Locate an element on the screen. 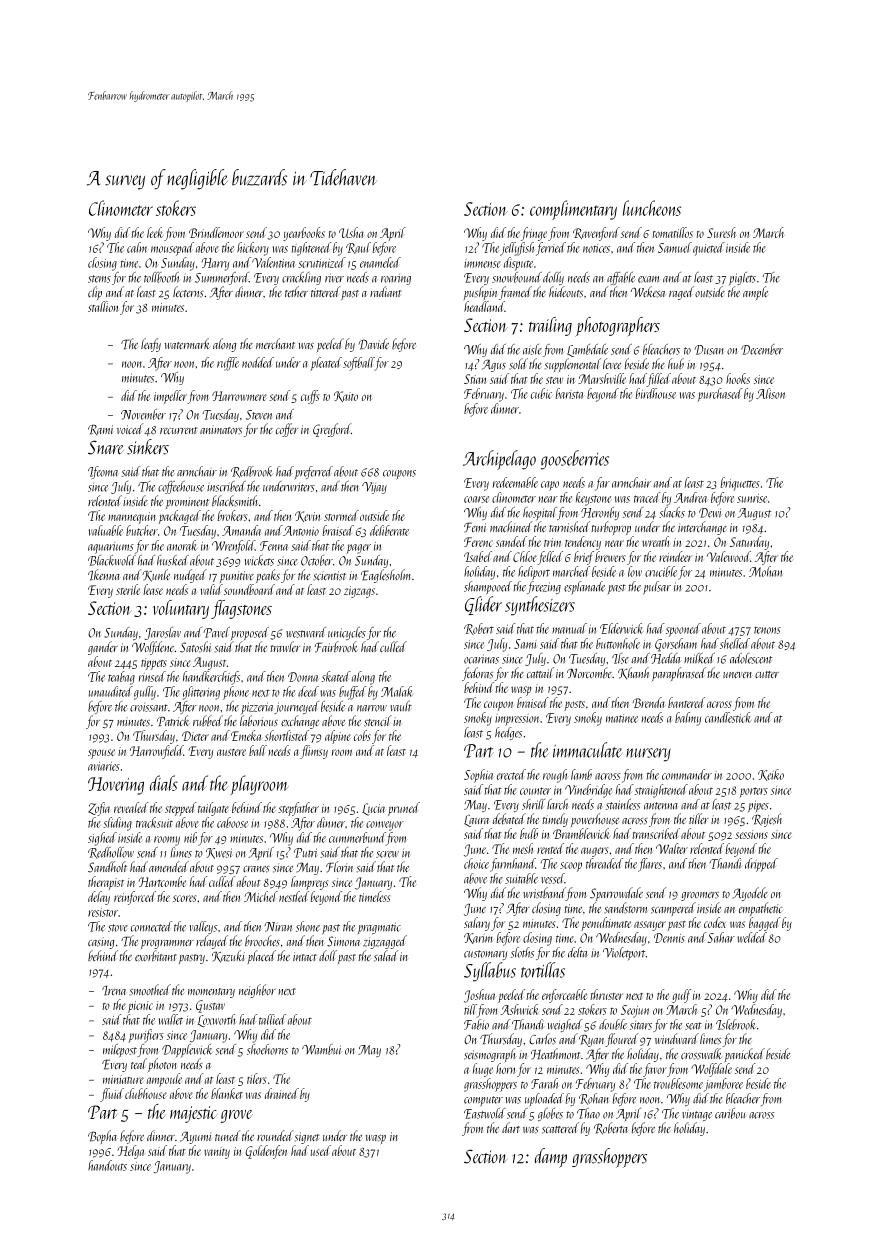  Dusan is located at coordinates (708, 350).
